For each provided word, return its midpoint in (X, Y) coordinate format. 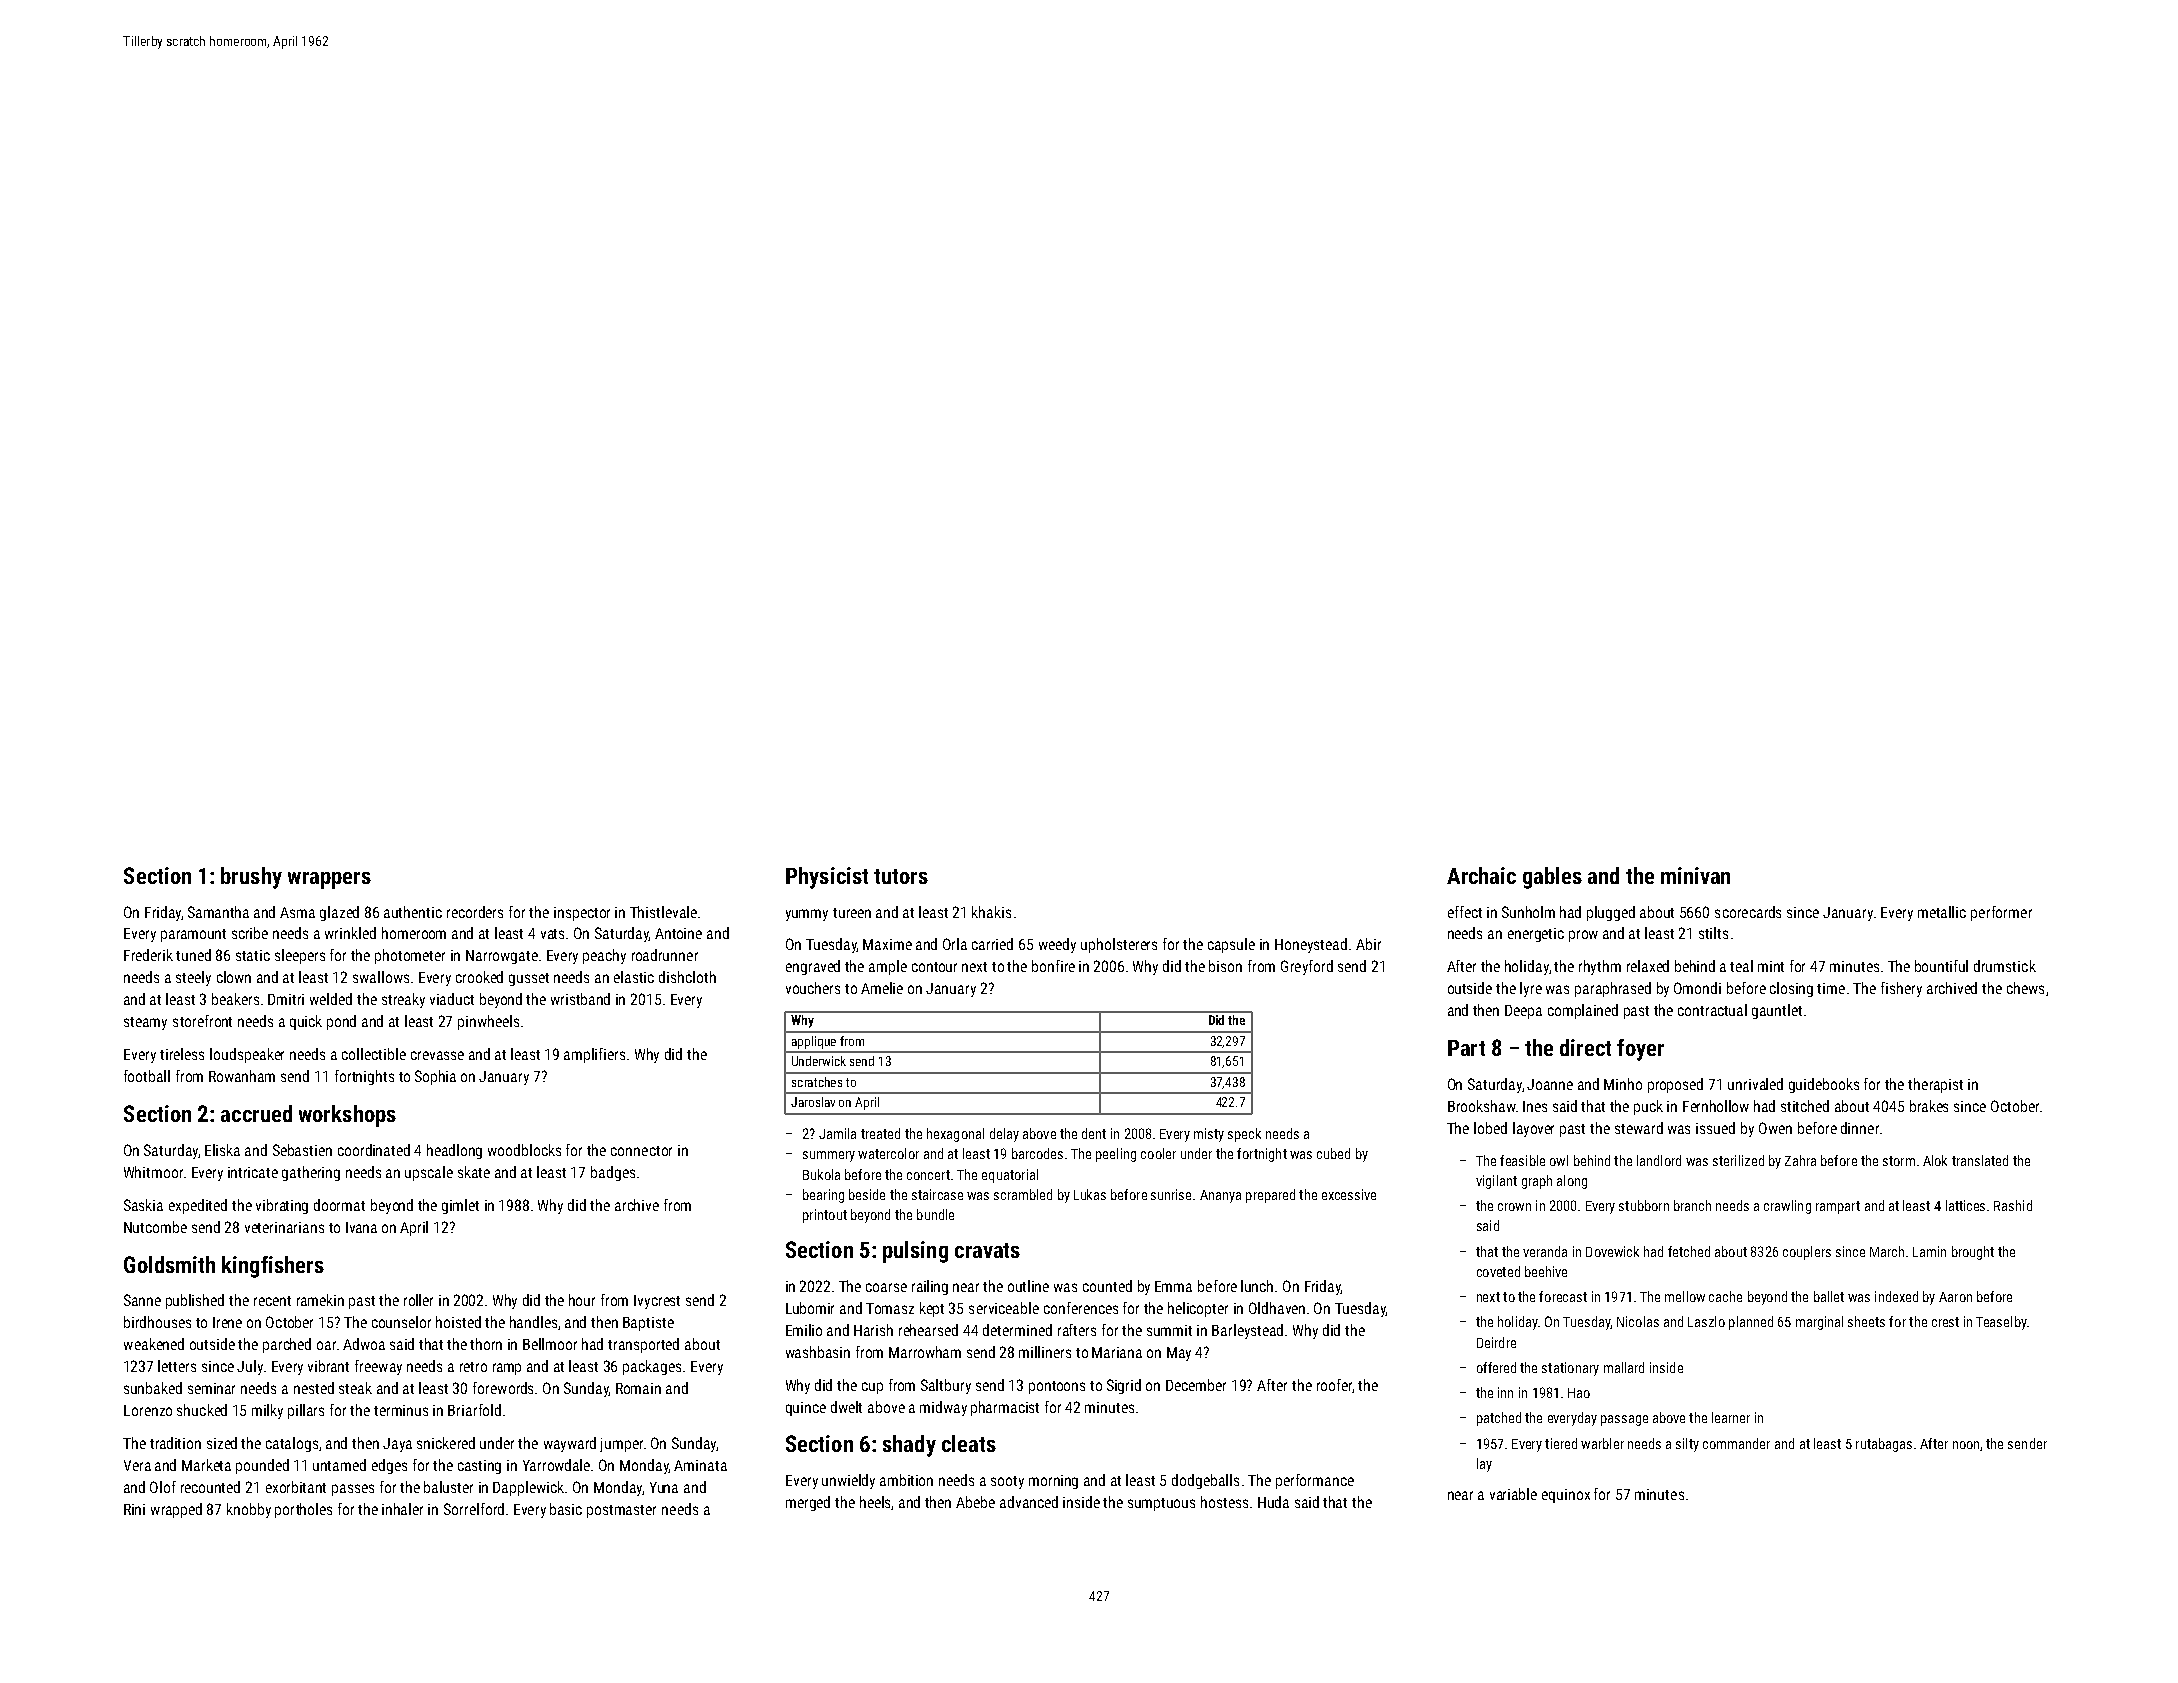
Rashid (2013, 1205)
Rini (134, 1509)
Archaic (1481, 875)
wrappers (329, 880)
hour (582, 1300)
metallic (1942, 912)
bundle (935, 1214)
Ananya (1220, 1196)
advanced (1029, 1502)
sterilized (1738, 1160)
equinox (1566, 1496)
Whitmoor (153, 1172)
